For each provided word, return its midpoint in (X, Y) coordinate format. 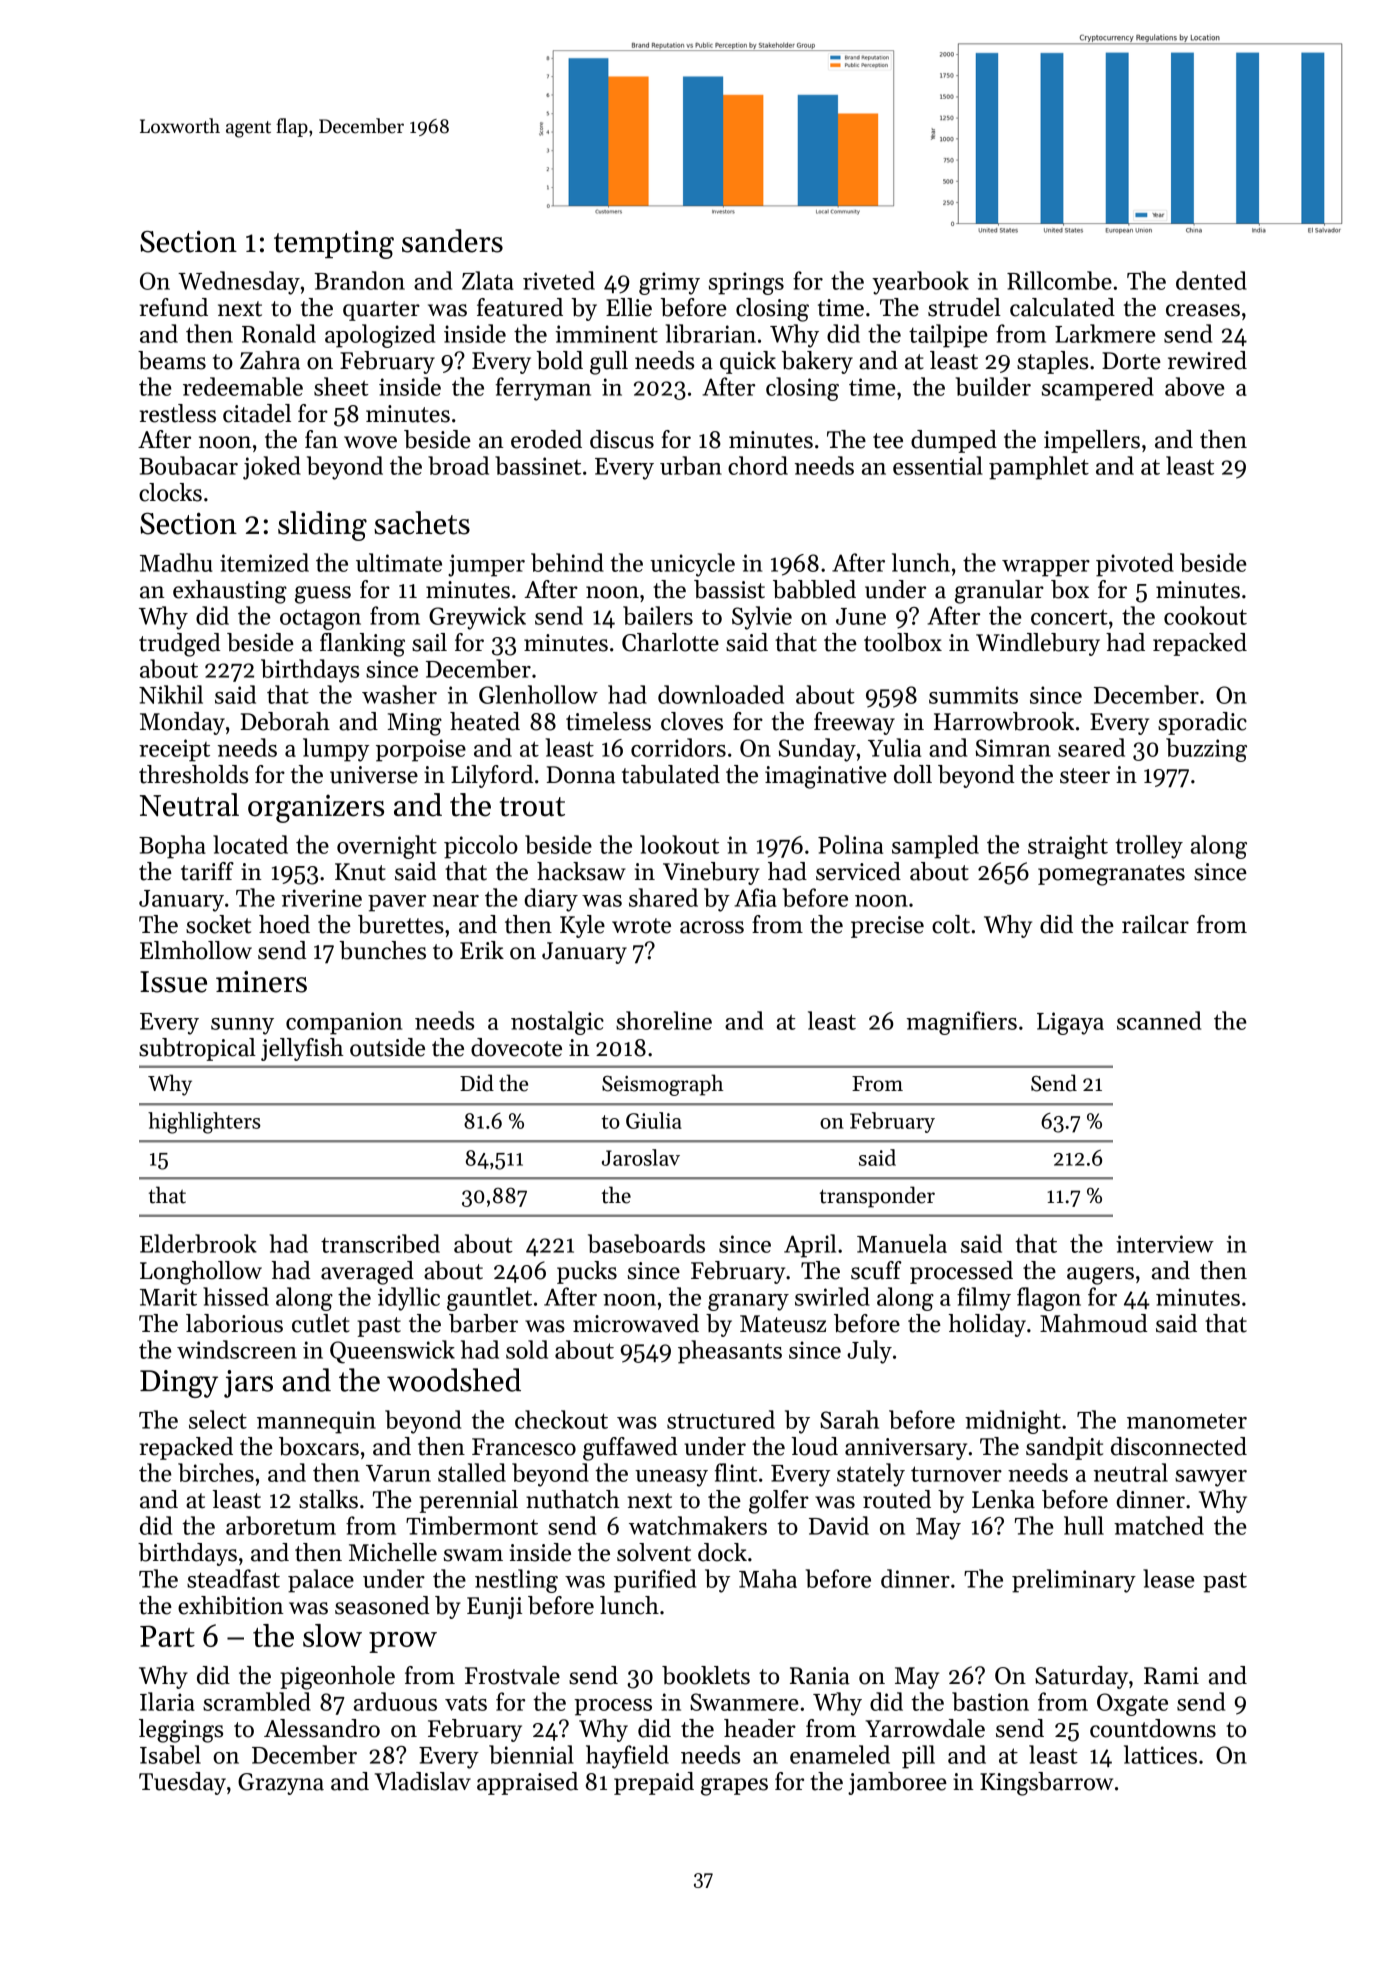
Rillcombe (1059, 280)
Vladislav (423, 1781)
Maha (768, 1578)
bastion (990, 1701)
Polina (850, 844)
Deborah (285, 721)
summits (973, 695)
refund (174, 307)
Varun (398, 1473)
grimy (669, 283)
